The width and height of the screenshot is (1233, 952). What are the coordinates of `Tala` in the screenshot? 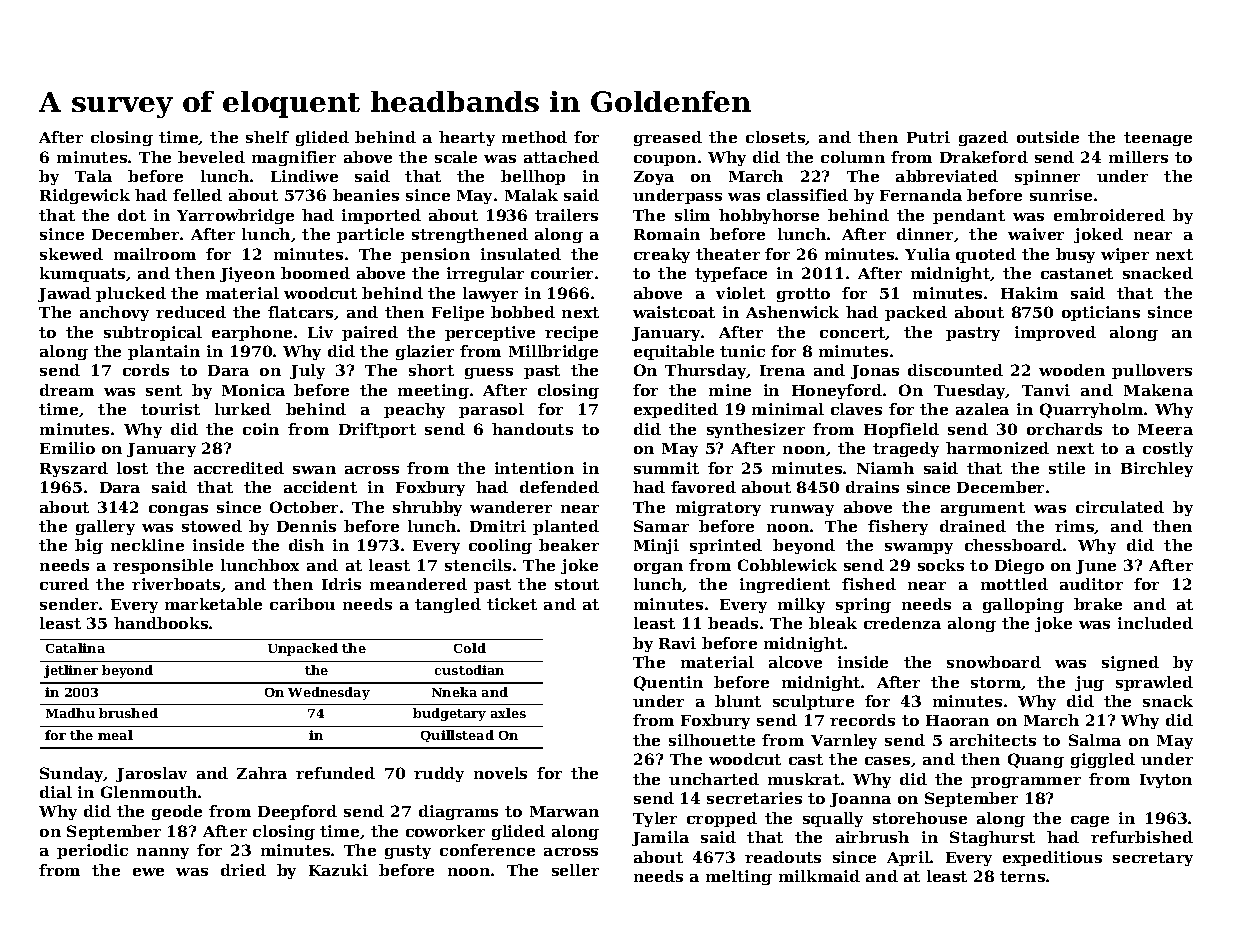 It's located at (93, 176).
